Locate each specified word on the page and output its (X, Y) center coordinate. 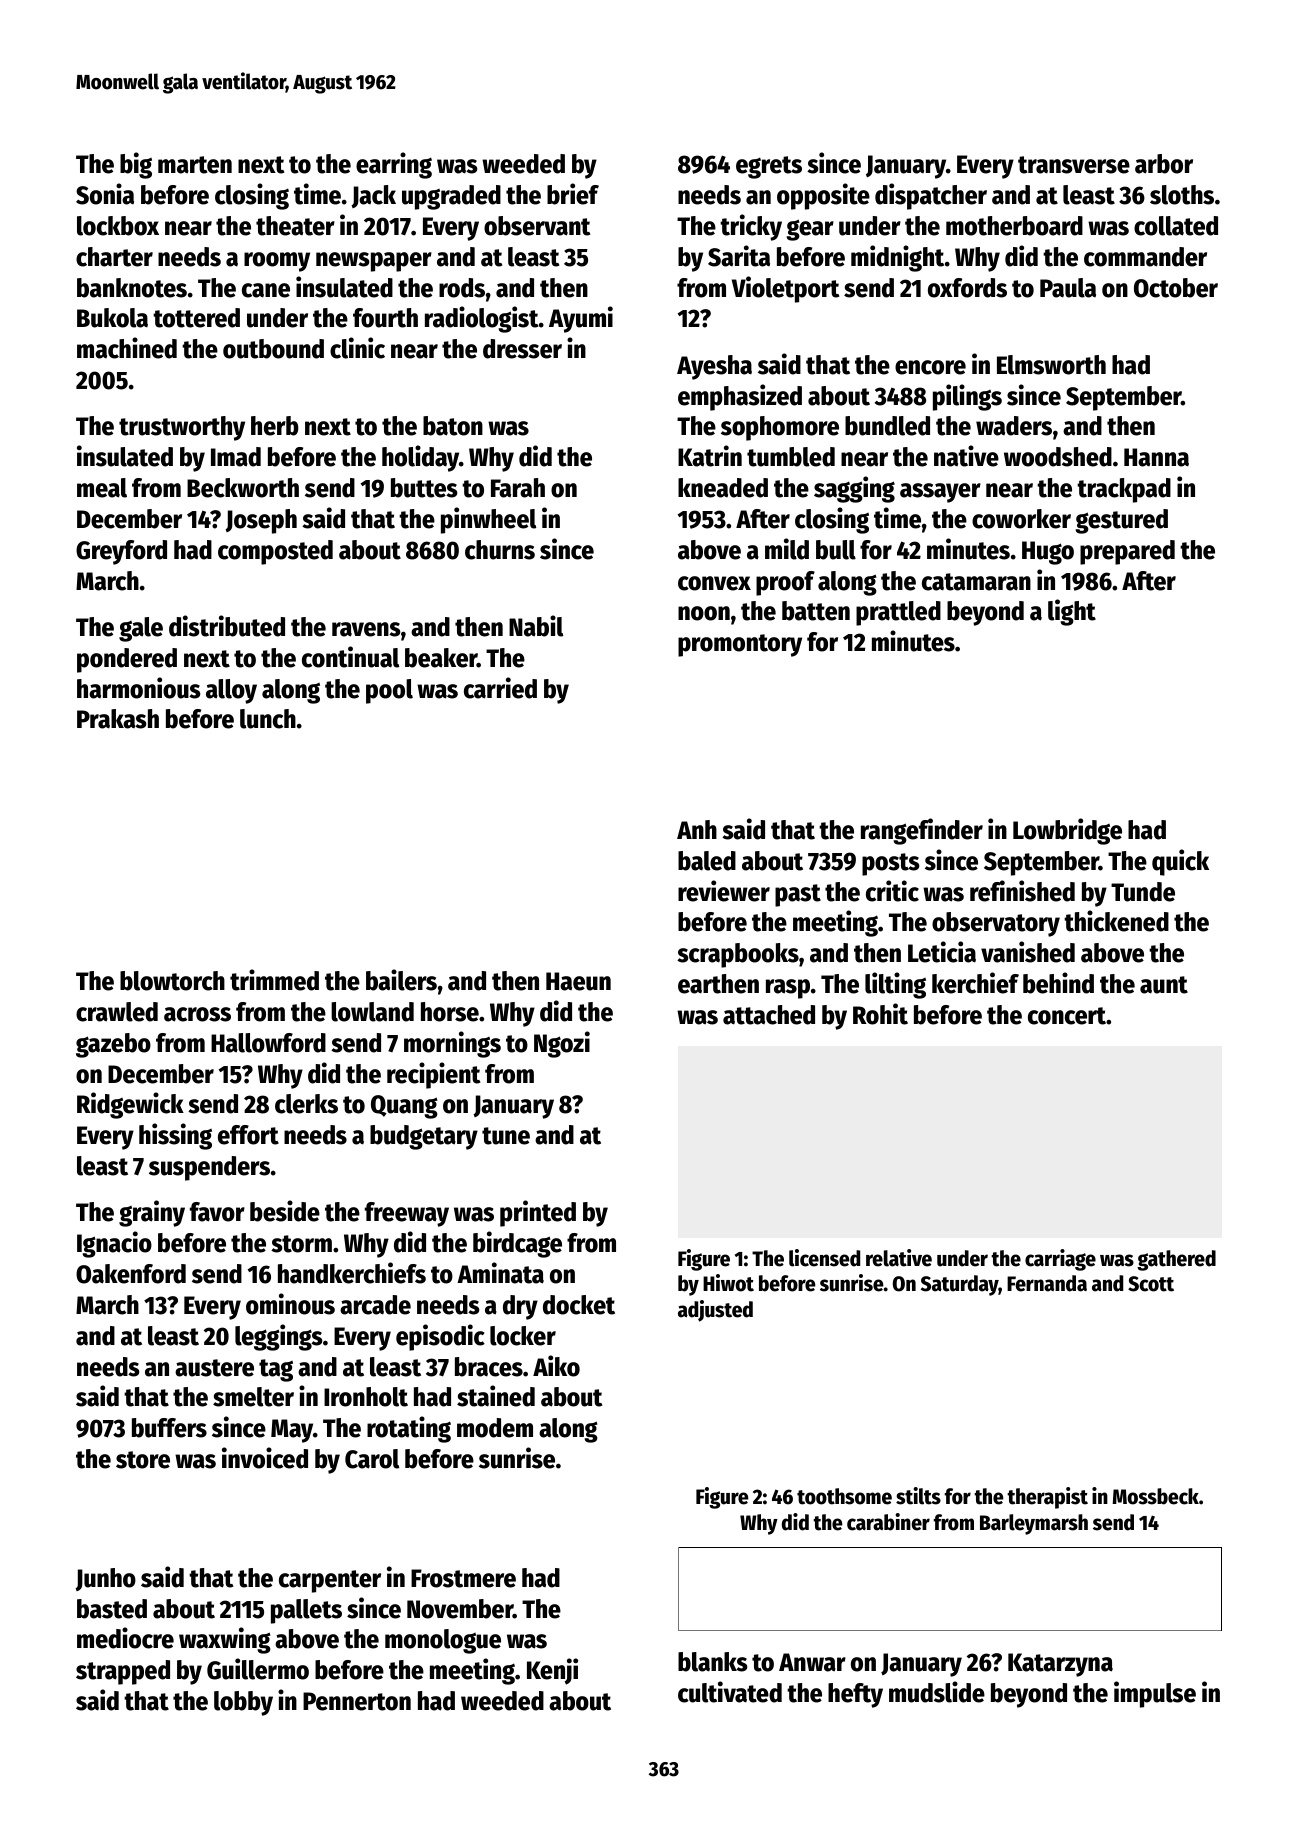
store (143, 1460)
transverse (1074, 165)
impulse (1155, 1694)
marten (195, 165)
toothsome (844, 1496)
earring (394, 165)
